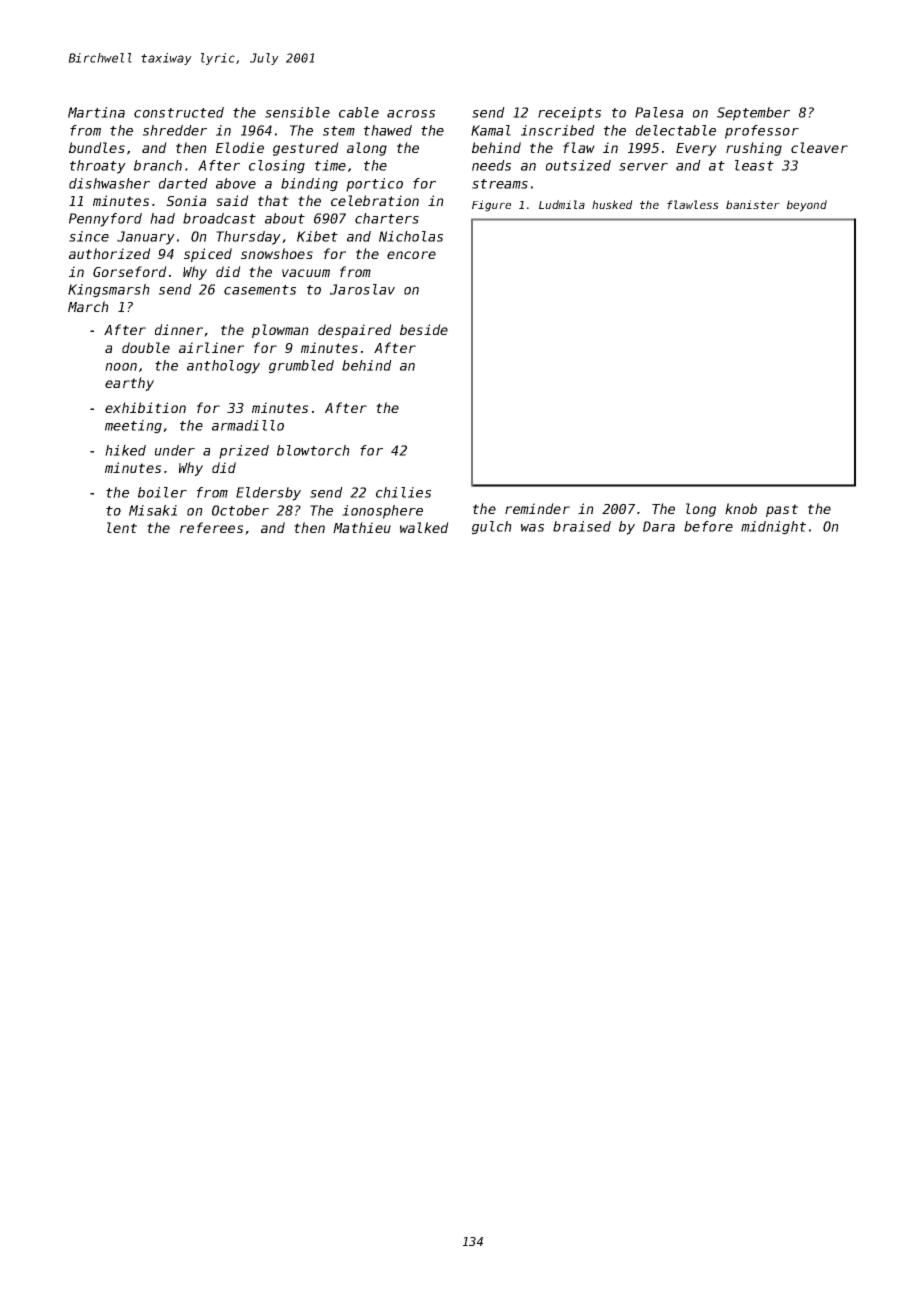 The width and height of the screenshot is (924, 1308). Describe the element at coordinates (708, 526) in the screenshot. I see `before` at that location.
